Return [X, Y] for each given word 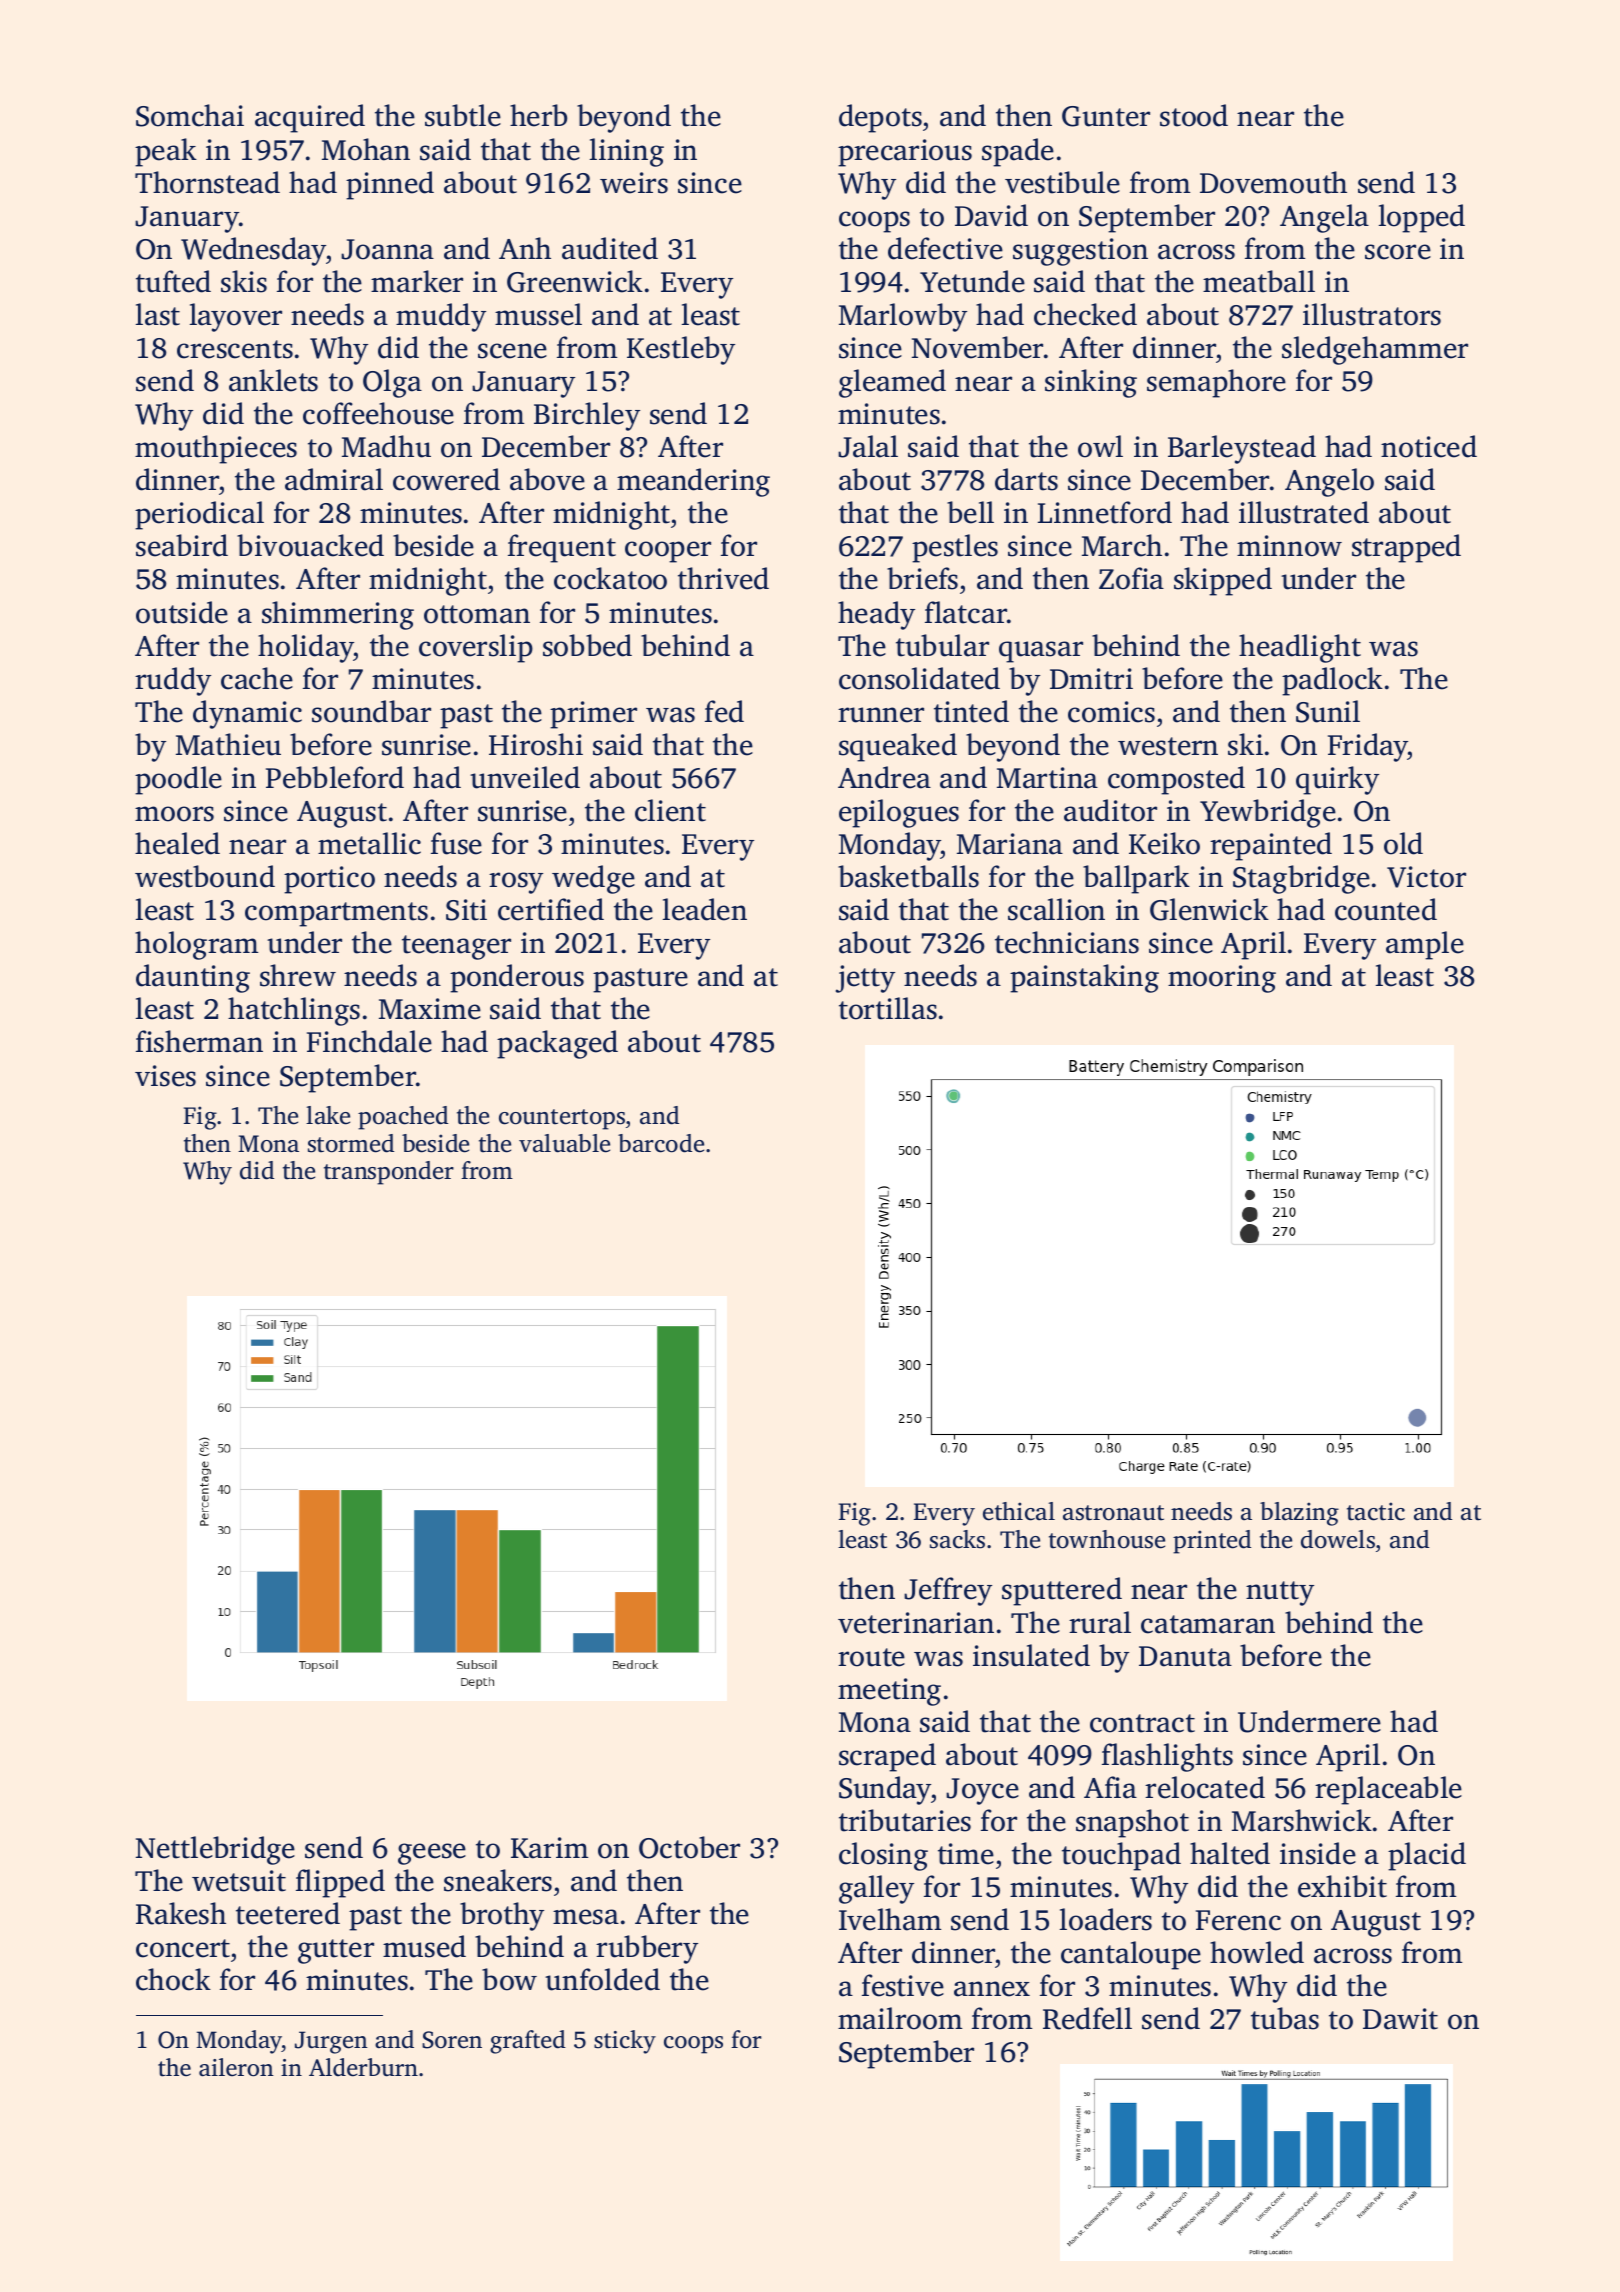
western [1168, 746]
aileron [236, 2067]
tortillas [888, 1008]
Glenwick [1209, 909]
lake [328, 1115]
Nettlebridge [215, 1850]
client [670, 810]
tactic [1376, 1511]
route [871, 1657]
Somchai [190, 115]
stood [1194, 115]
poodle [178, 780]
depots [880, 118]
